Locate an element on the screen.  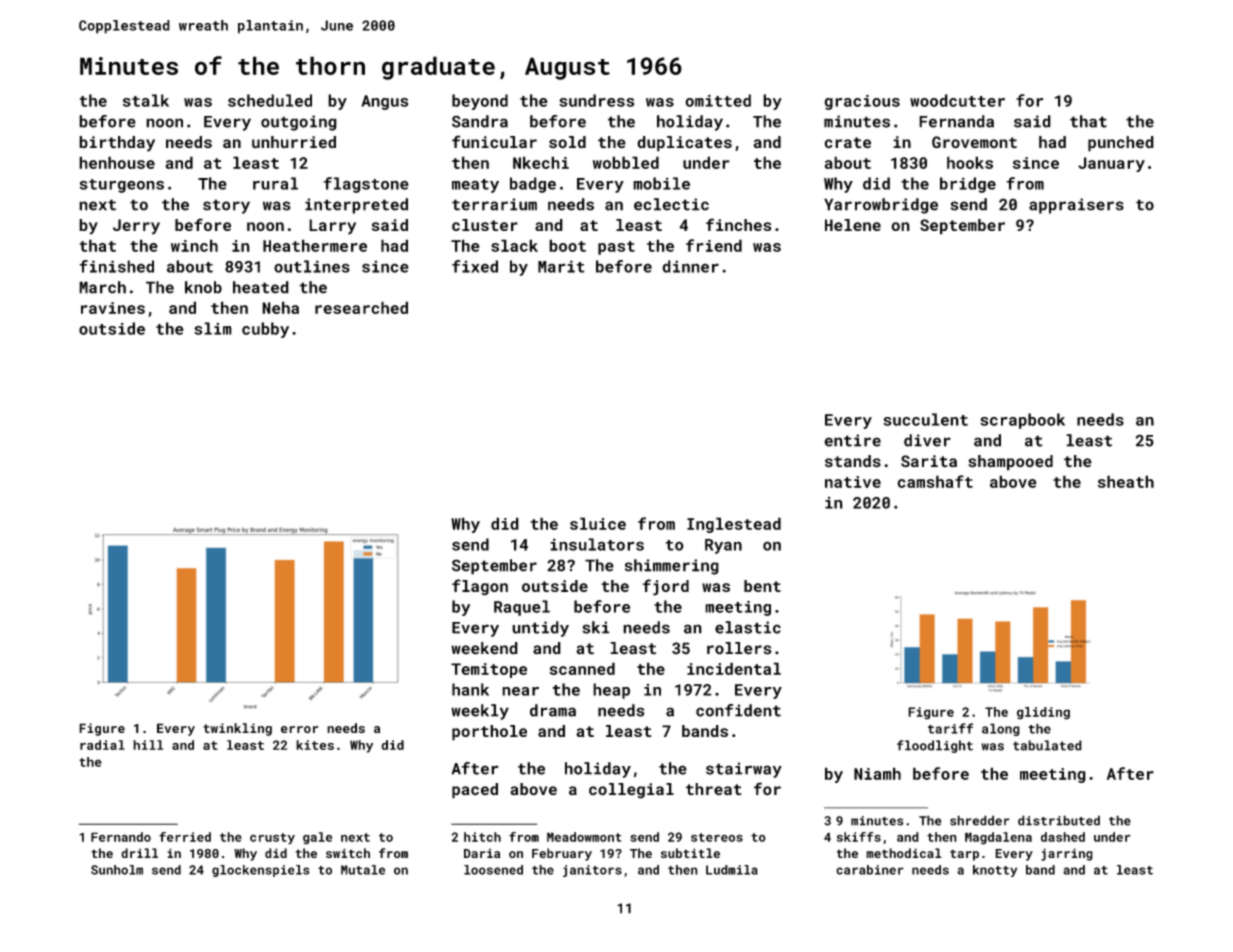
sluice is located at coordinates (598, 523).
